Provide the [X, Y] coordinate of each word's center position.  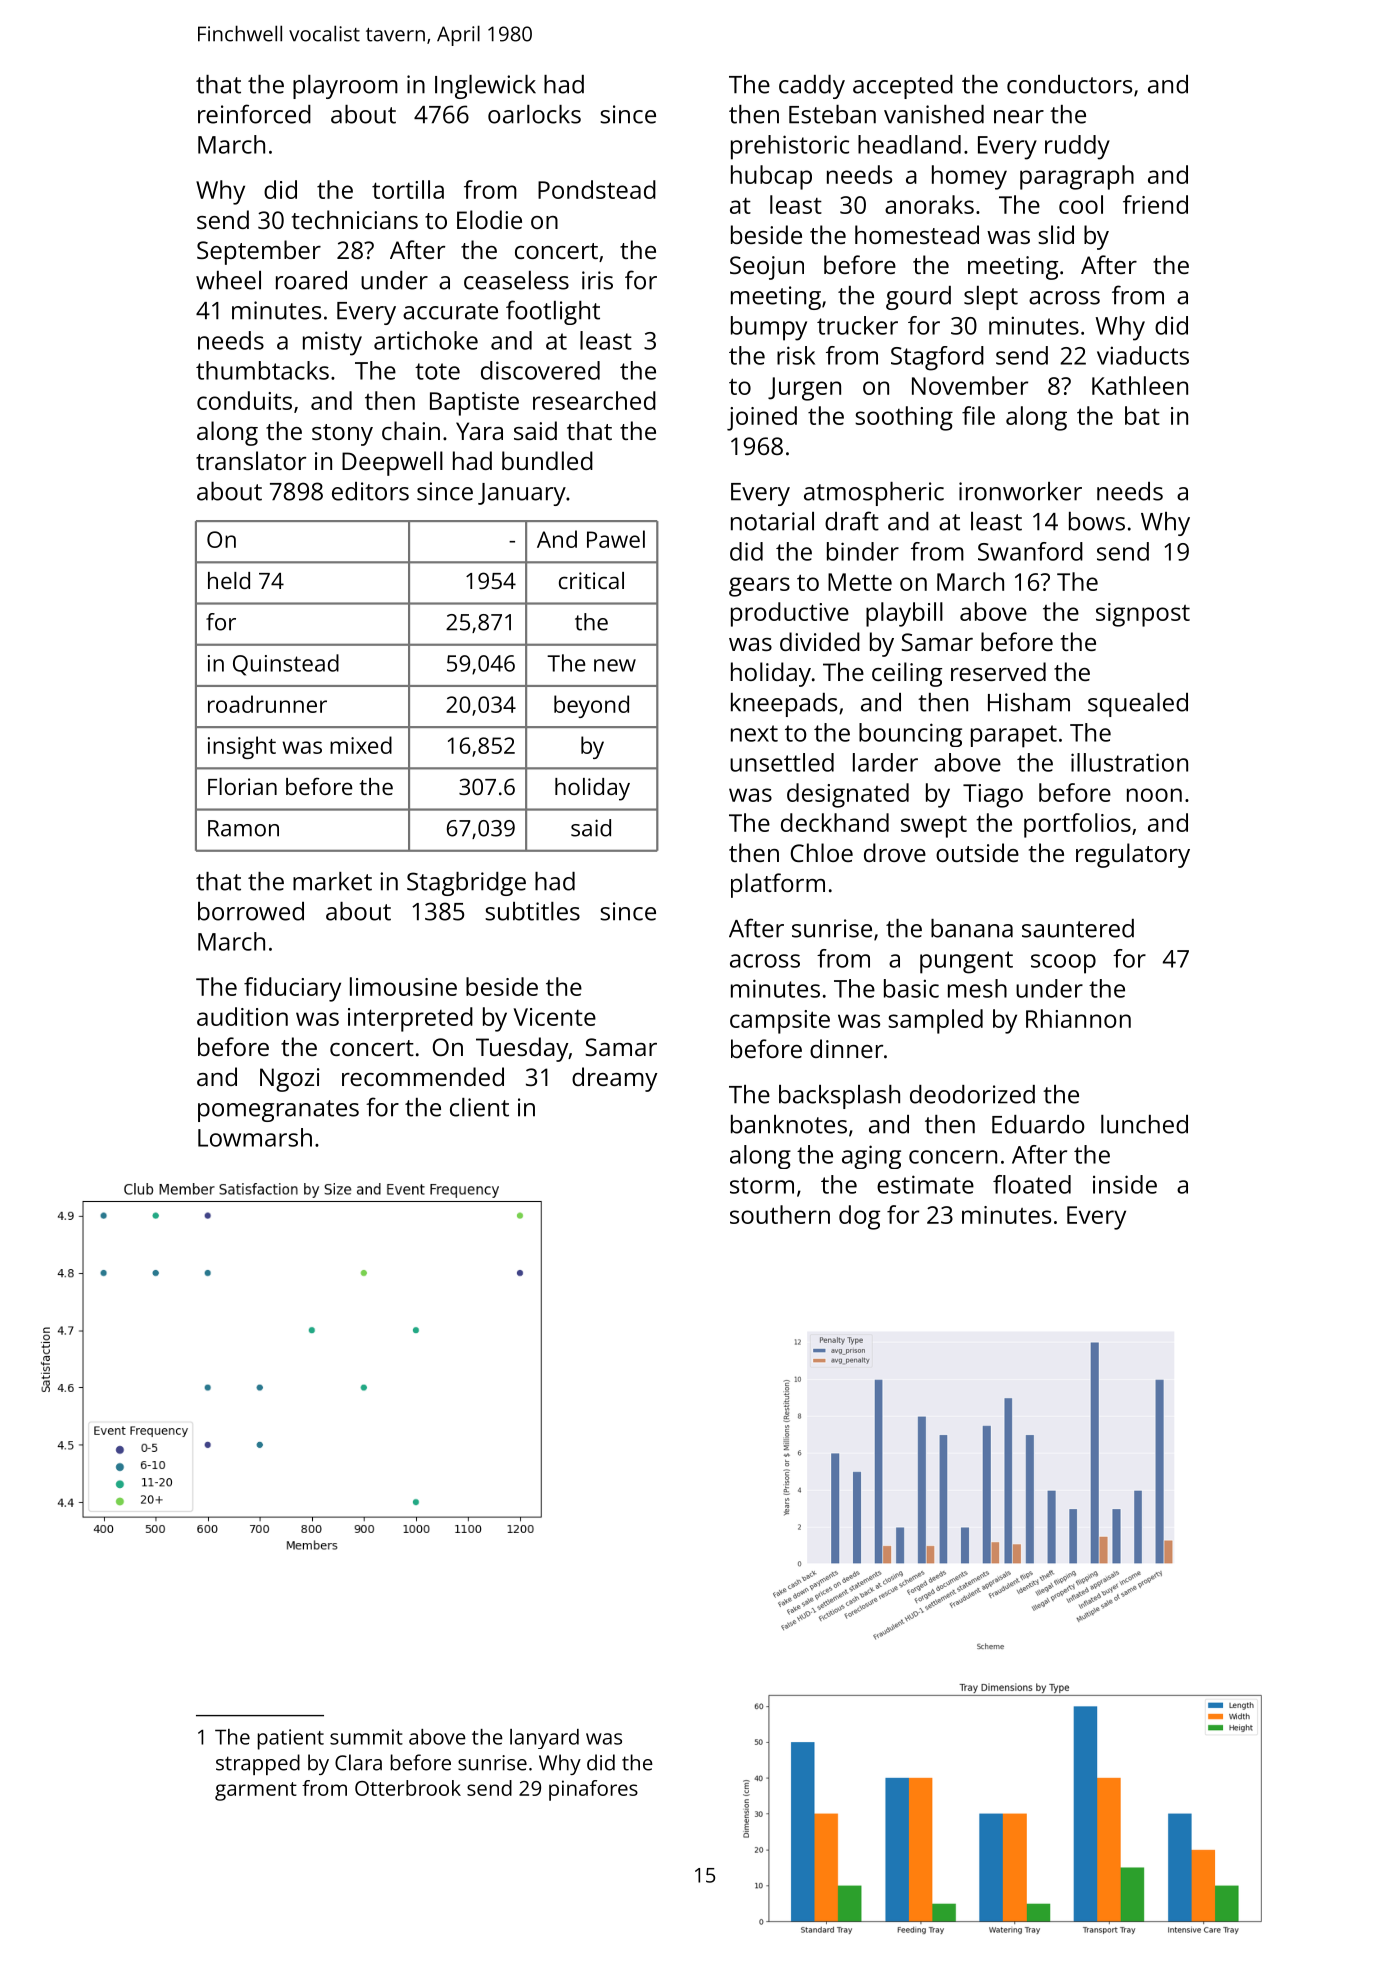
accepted [903, 87]
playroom [345, 87]
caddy [812, 87]
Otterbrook [408, 1788]
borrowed [251, 911]
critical [591, 580]
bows [1097, 521]
